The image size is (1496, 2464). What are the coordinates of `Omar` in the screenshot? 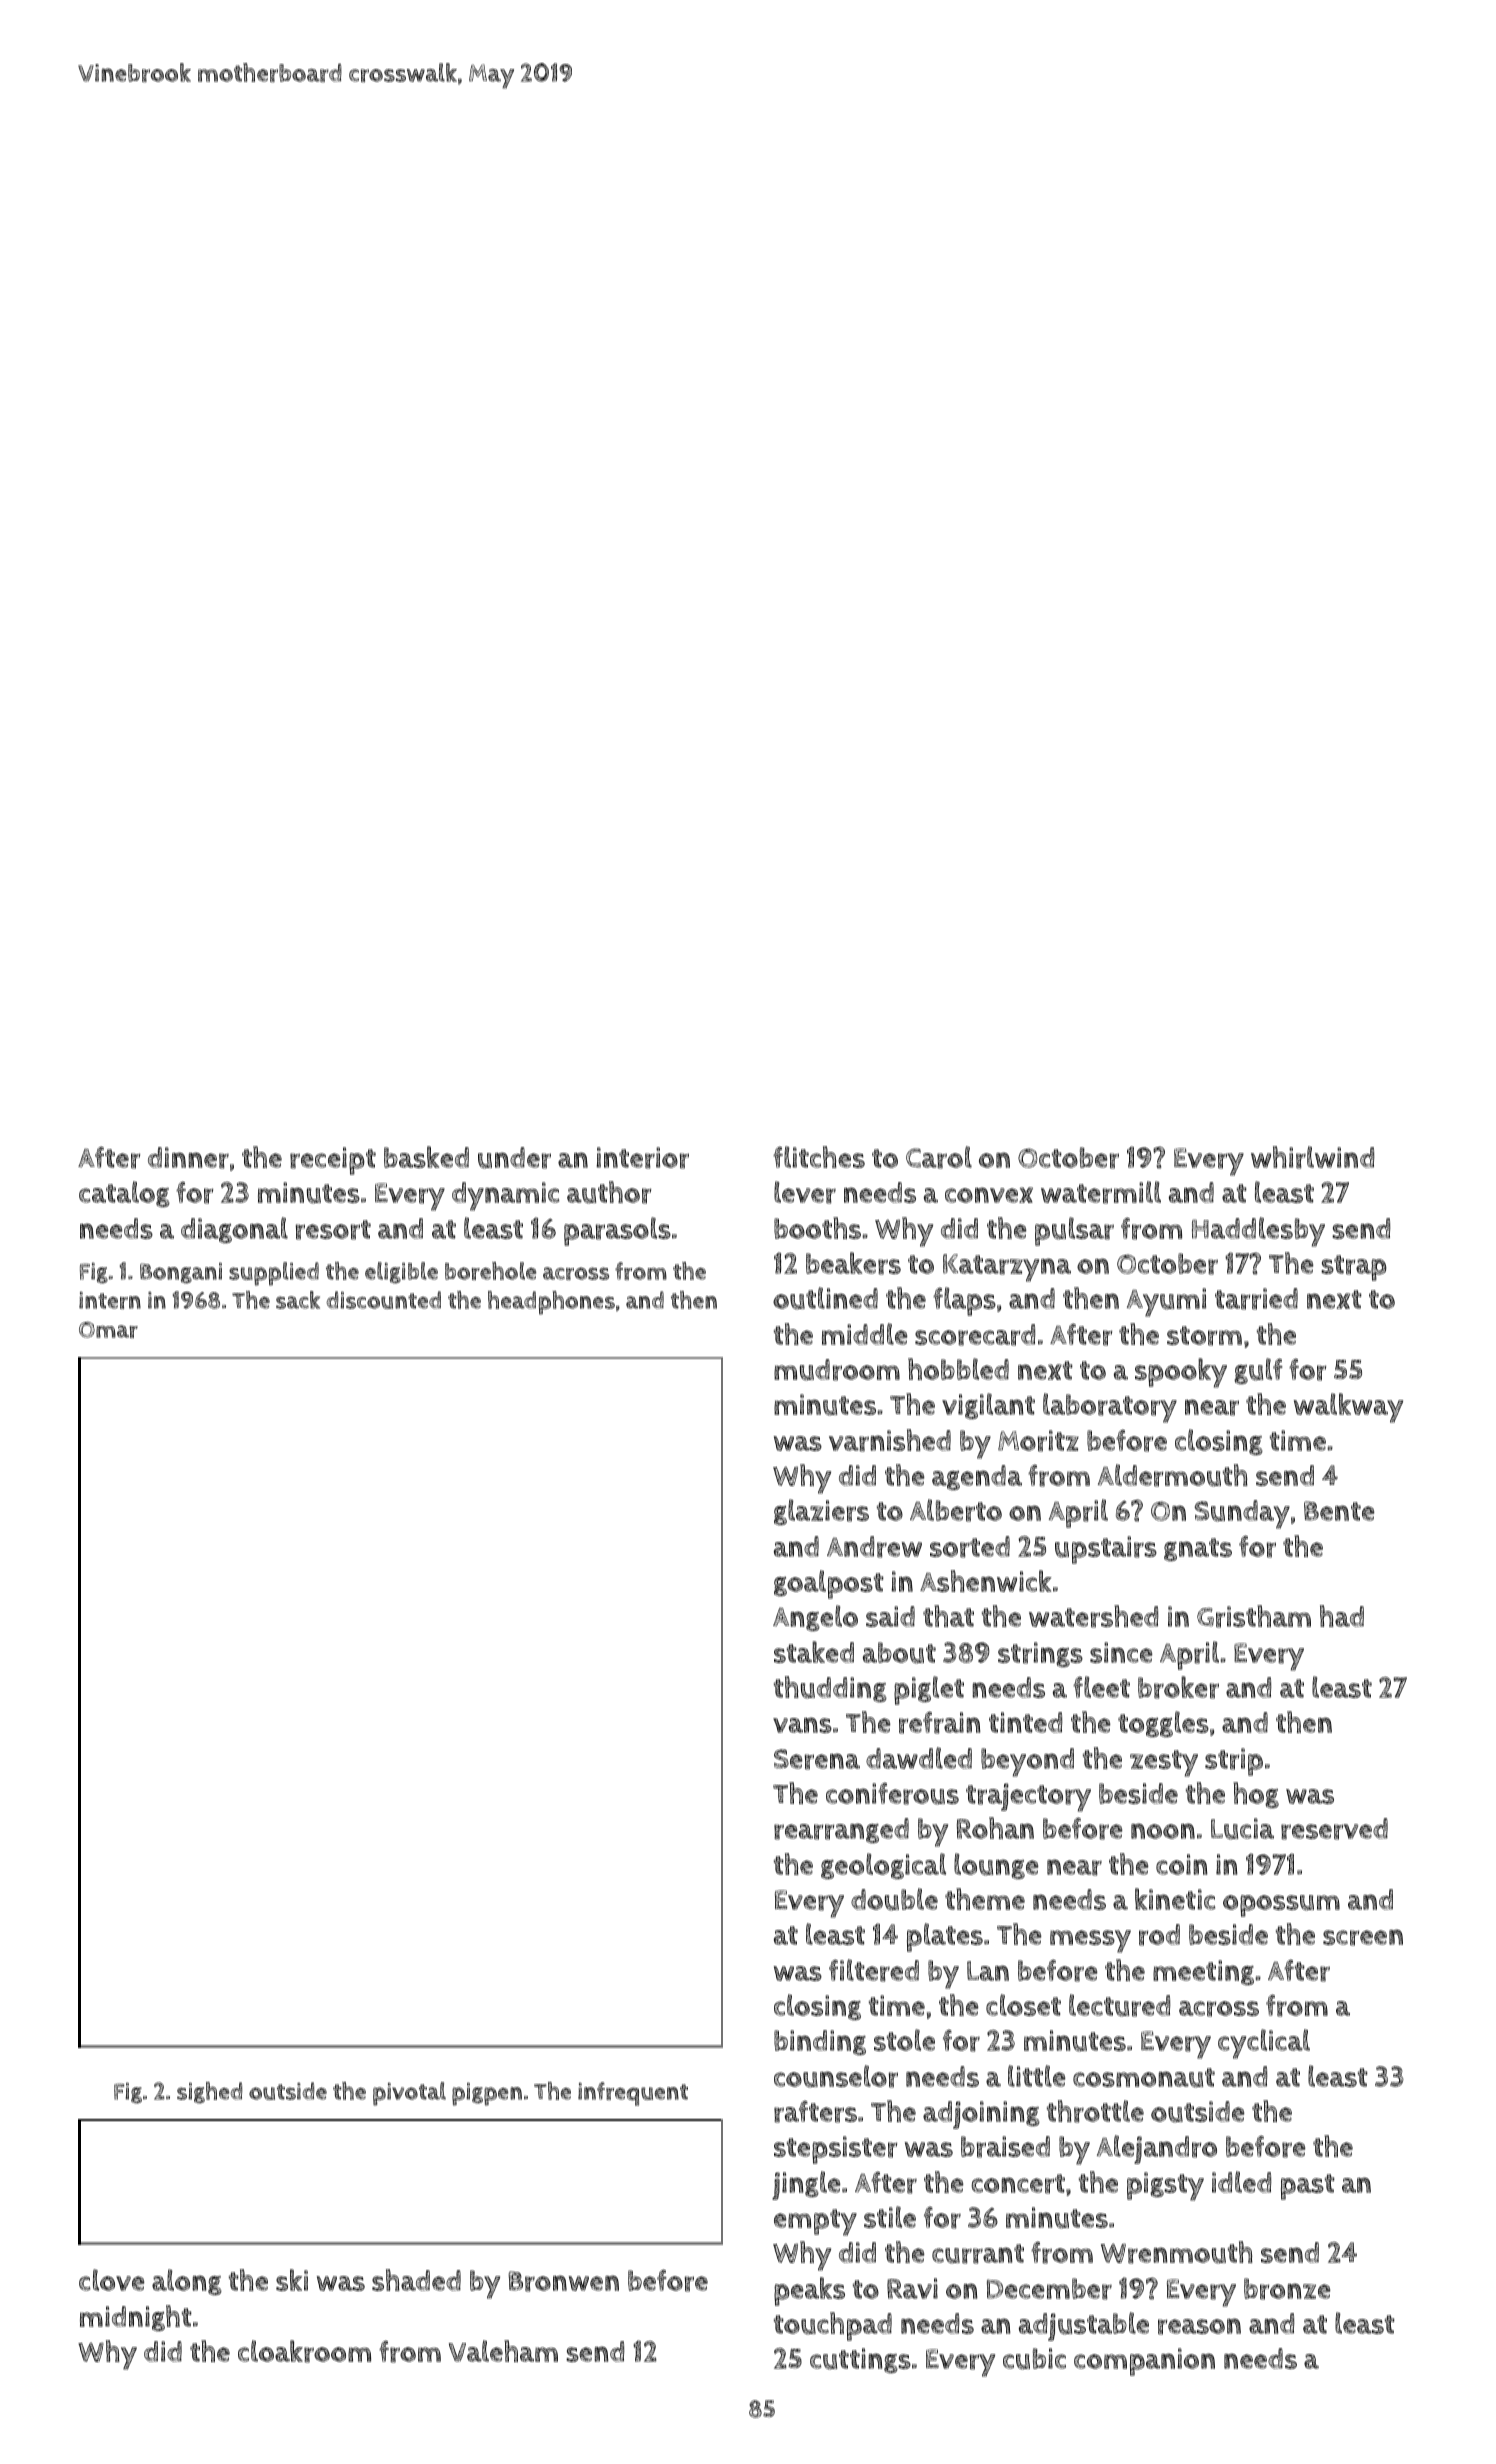 It's located at (108, 1330).
